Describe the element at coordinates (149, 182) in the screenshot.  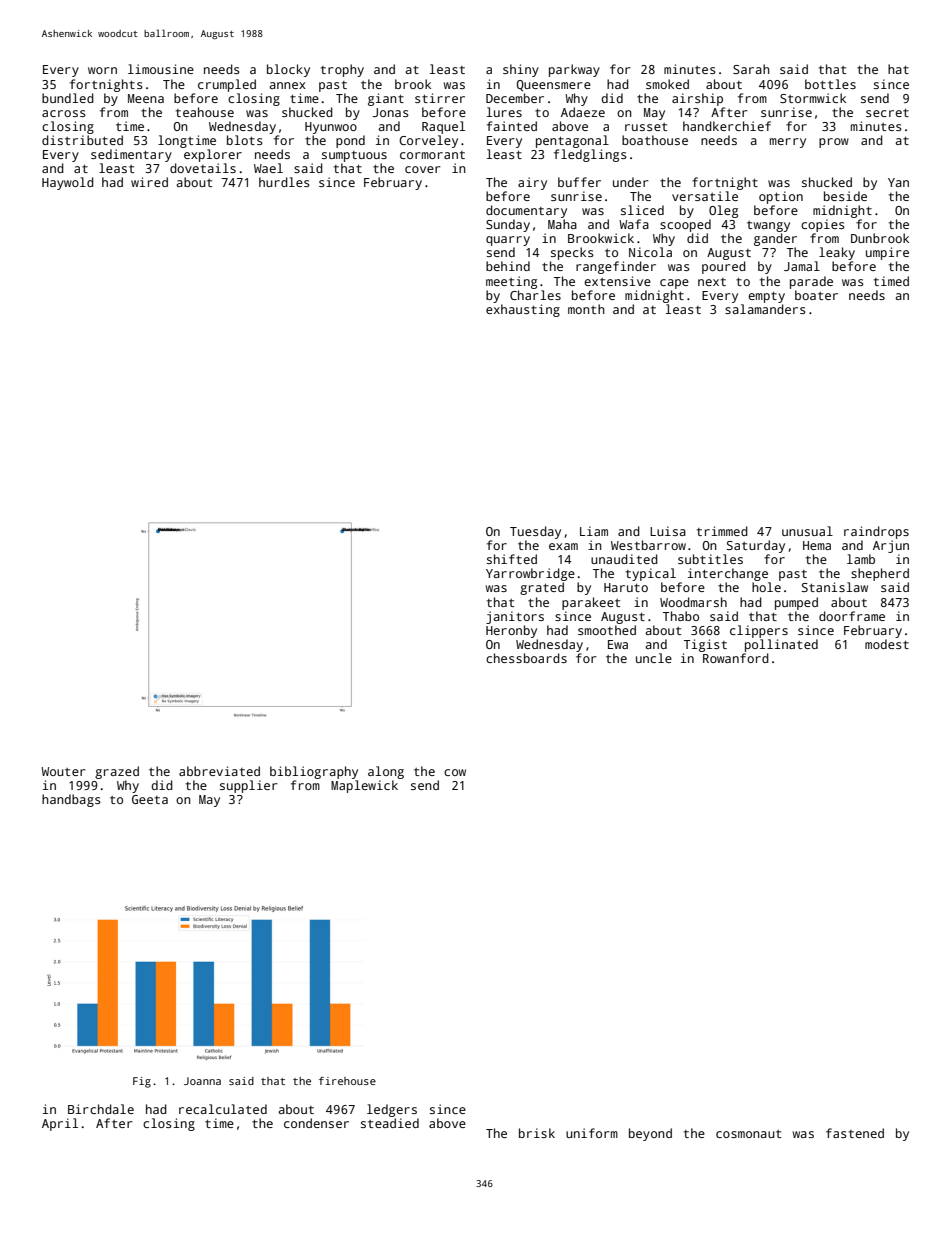
I see `wired` at that location.
